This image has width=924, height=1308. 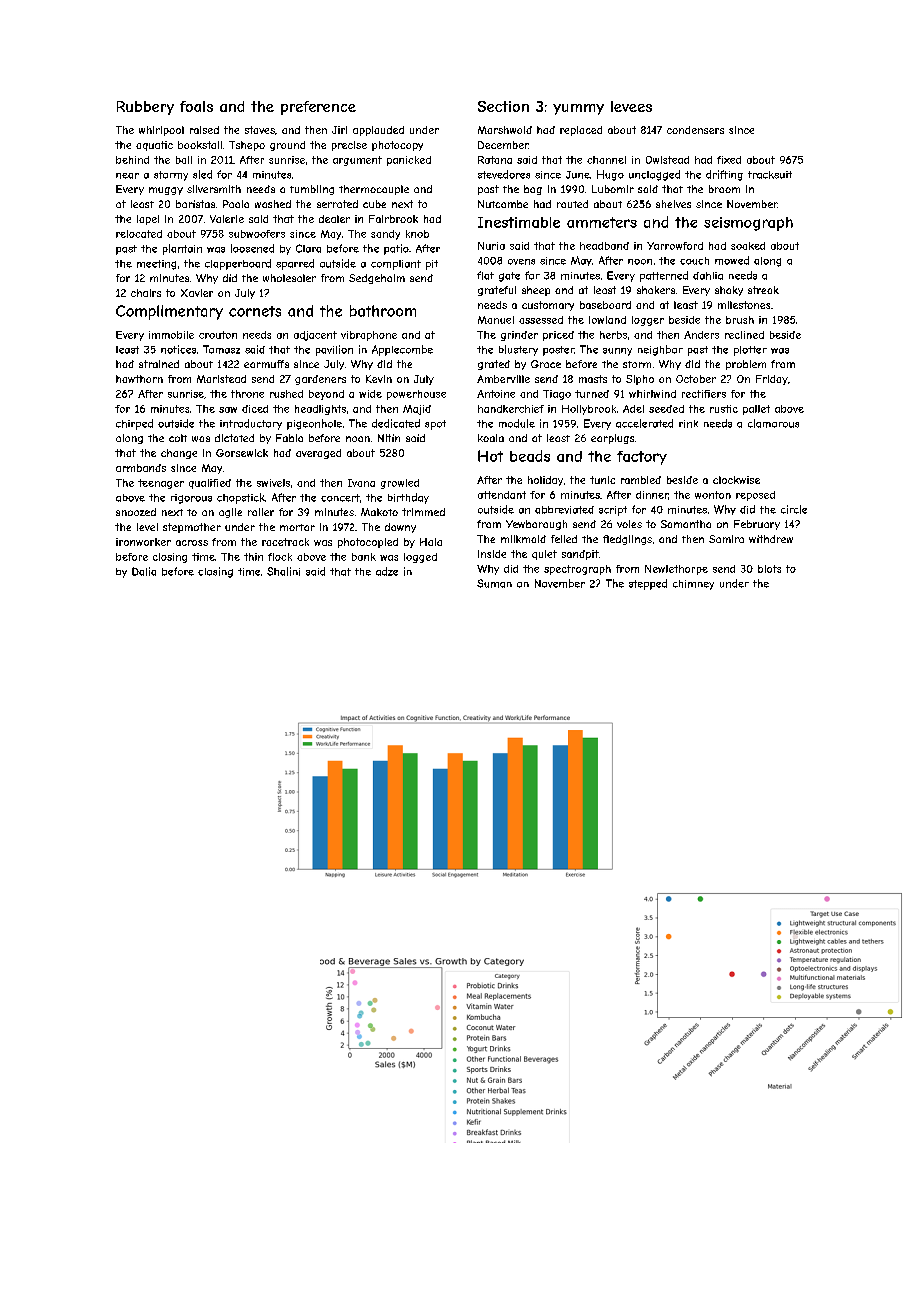 I want to click on Kevin, so click(x=379, y=379).
